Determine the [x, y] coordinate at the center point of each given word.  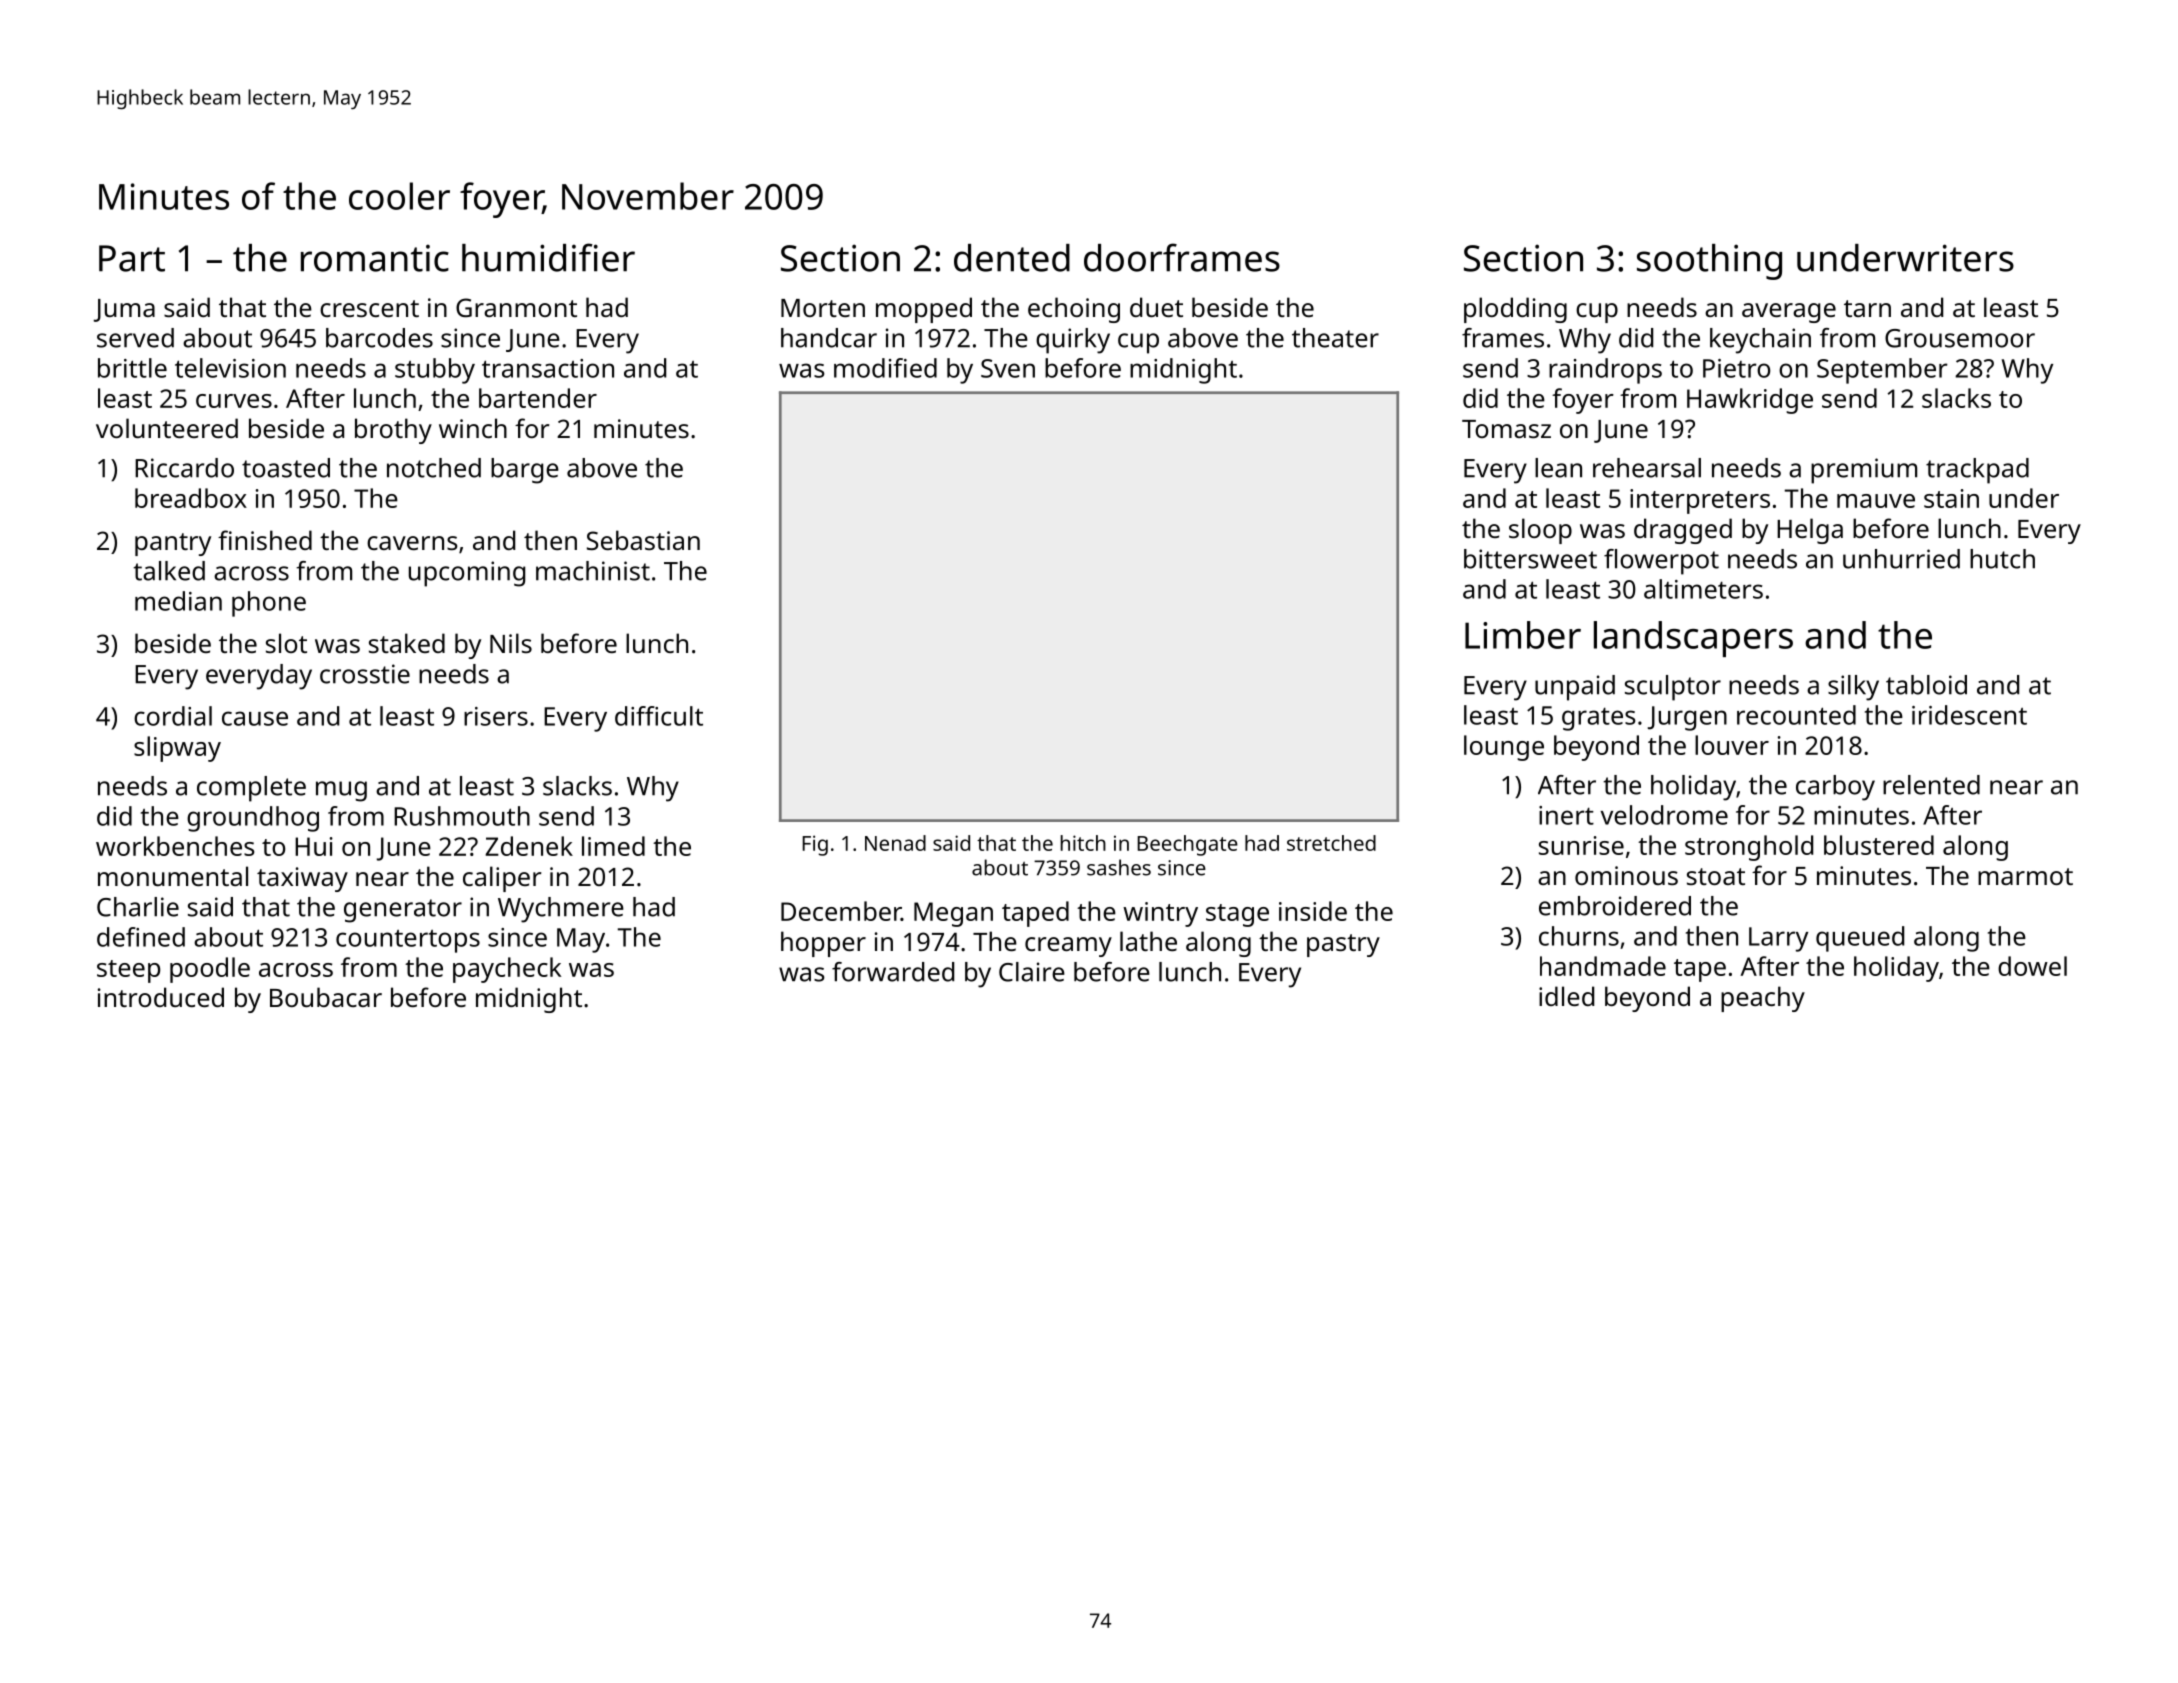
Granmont [516, 307]
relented [1931, 785]
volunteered [167, 428]
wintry [1160, 914]
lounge [1504, 748]
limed [613, 846]
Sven [1008, 368]
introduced [161, 997]
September [1882, 371]
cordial [173, 716]
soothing [1709, 262]
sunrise [1581, 845]
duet [1156, 307]
